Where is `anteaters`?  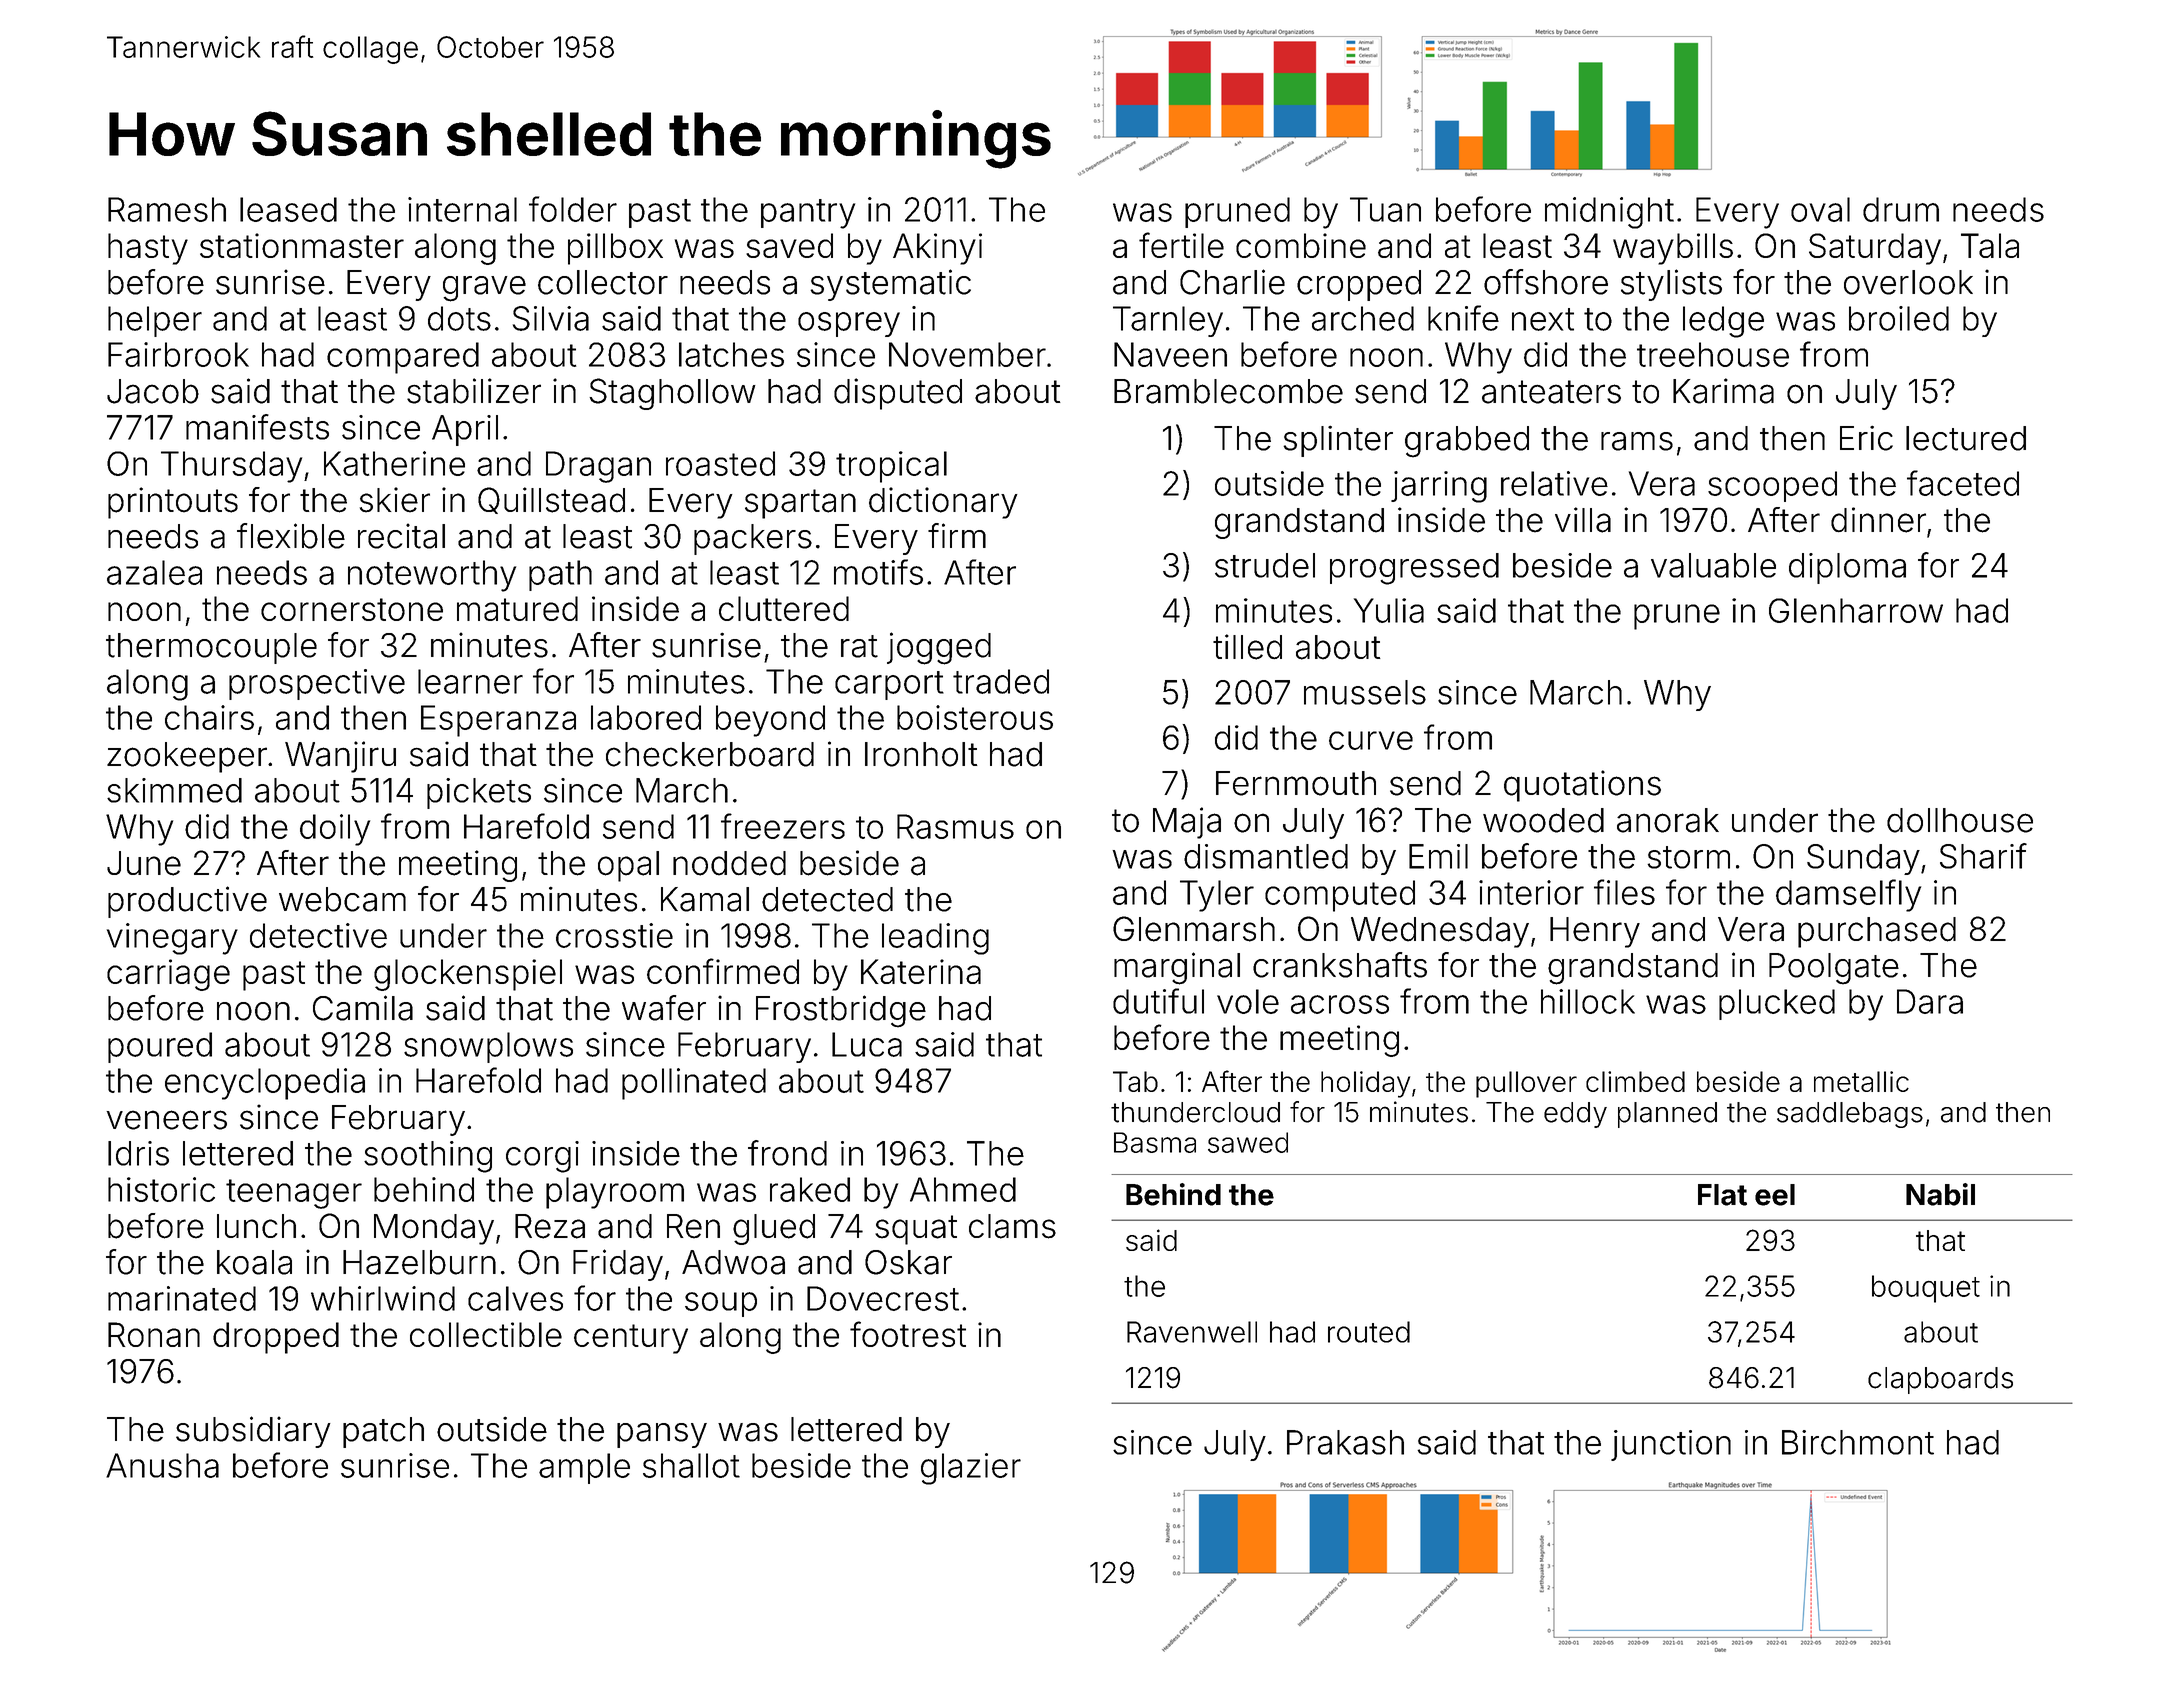 anteaters is located at coordinates (1551, 392).
